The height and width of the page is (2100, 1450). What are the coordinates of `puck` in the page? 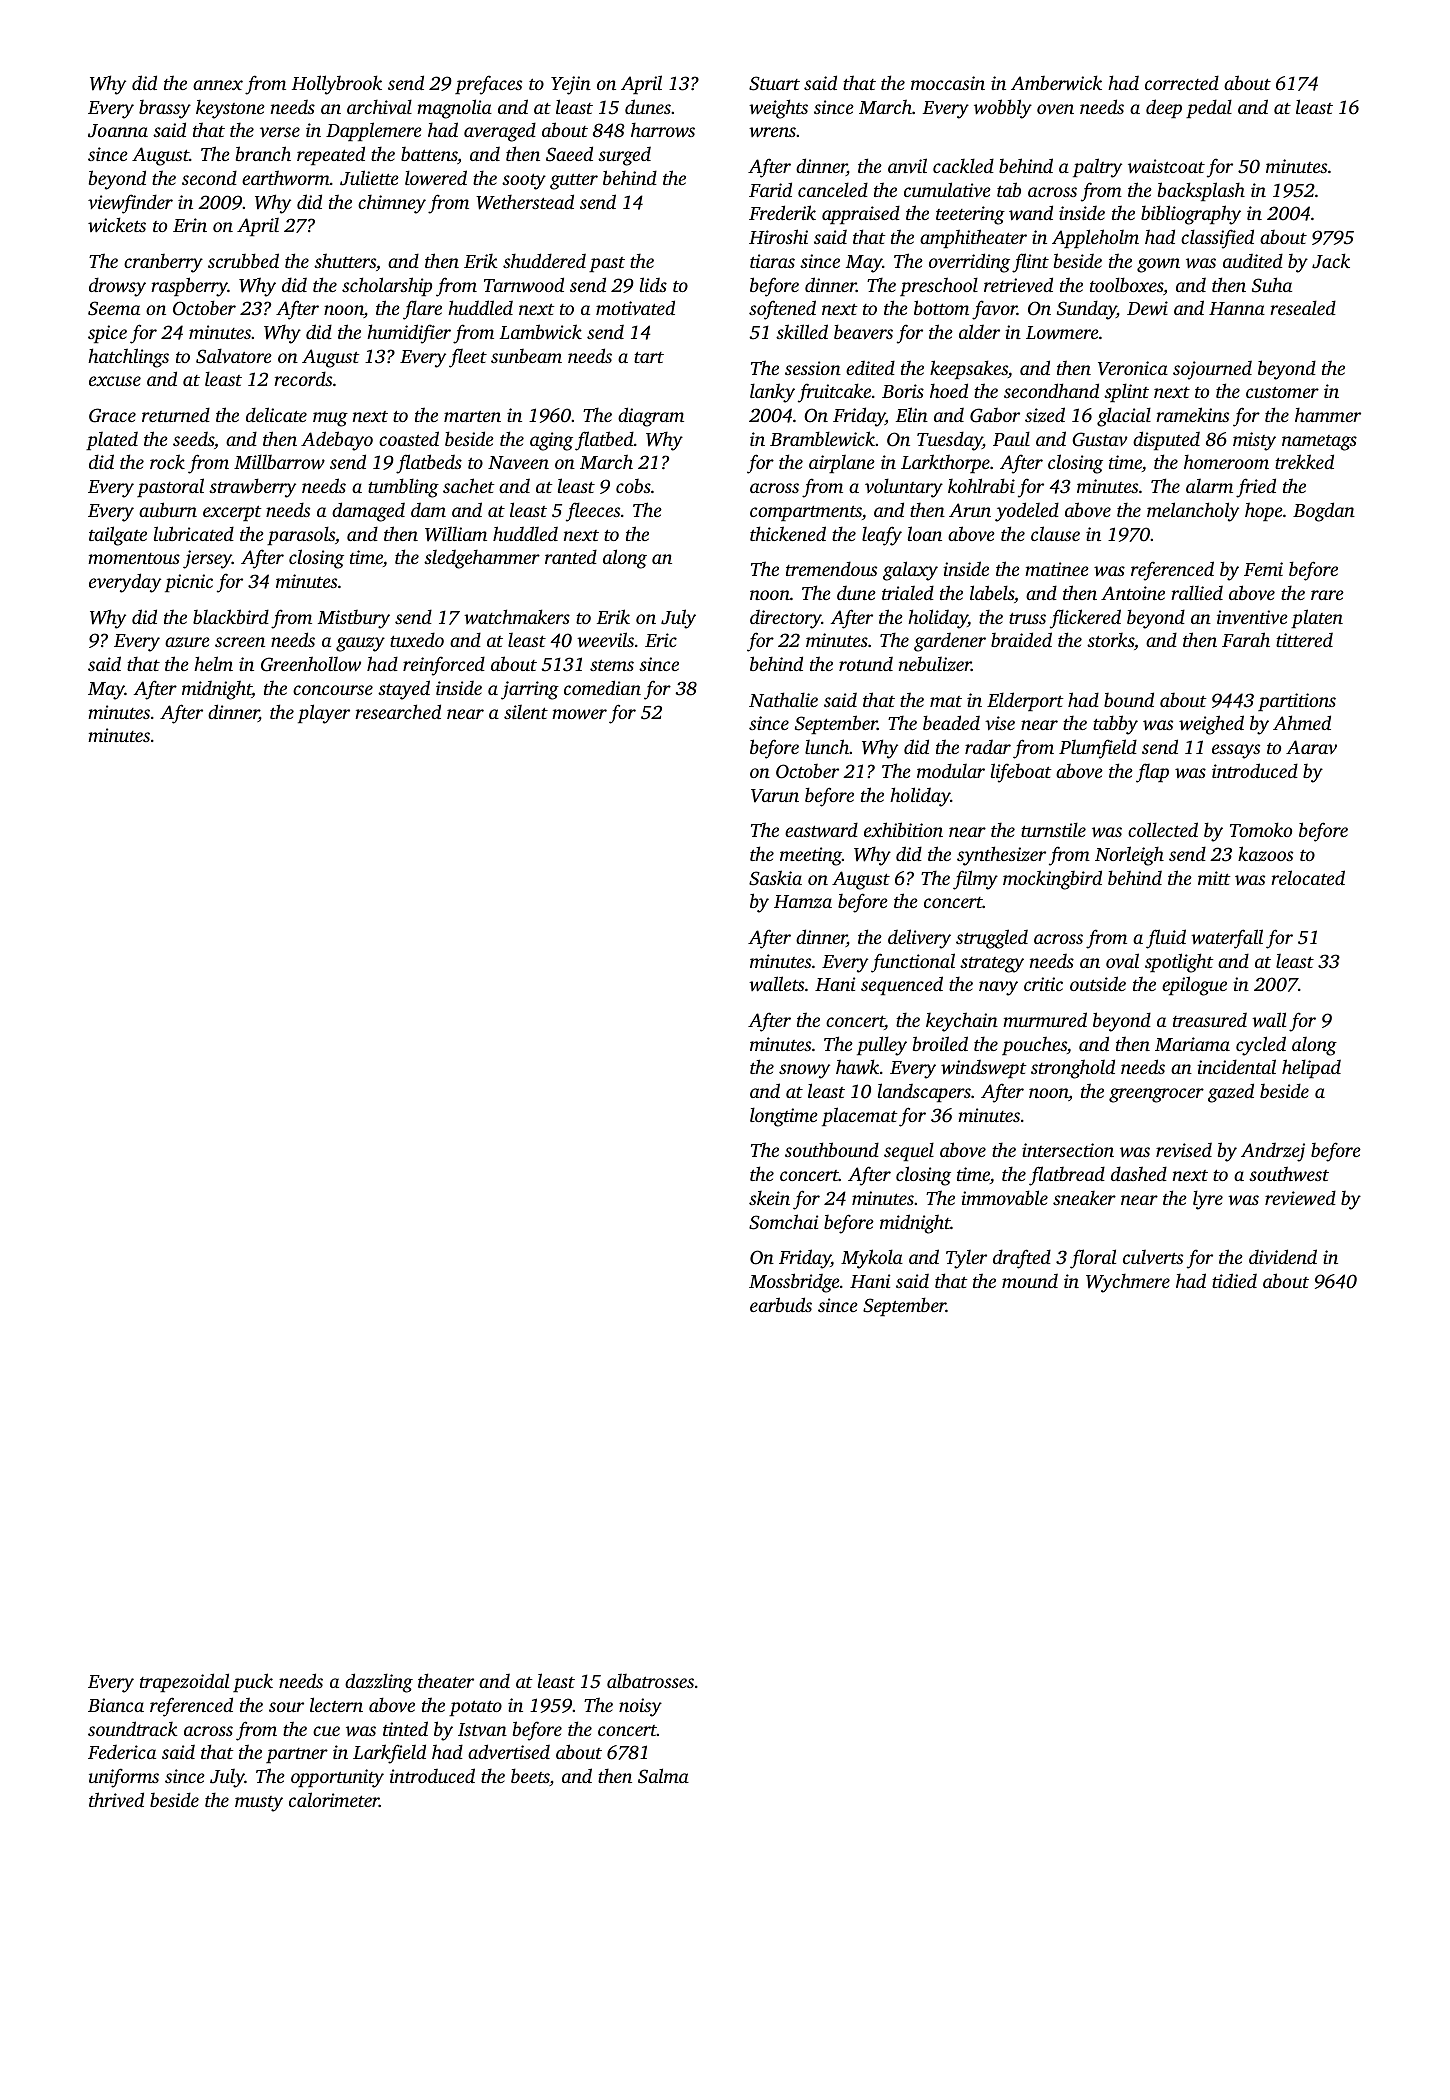 It's located at (253, 1682).
